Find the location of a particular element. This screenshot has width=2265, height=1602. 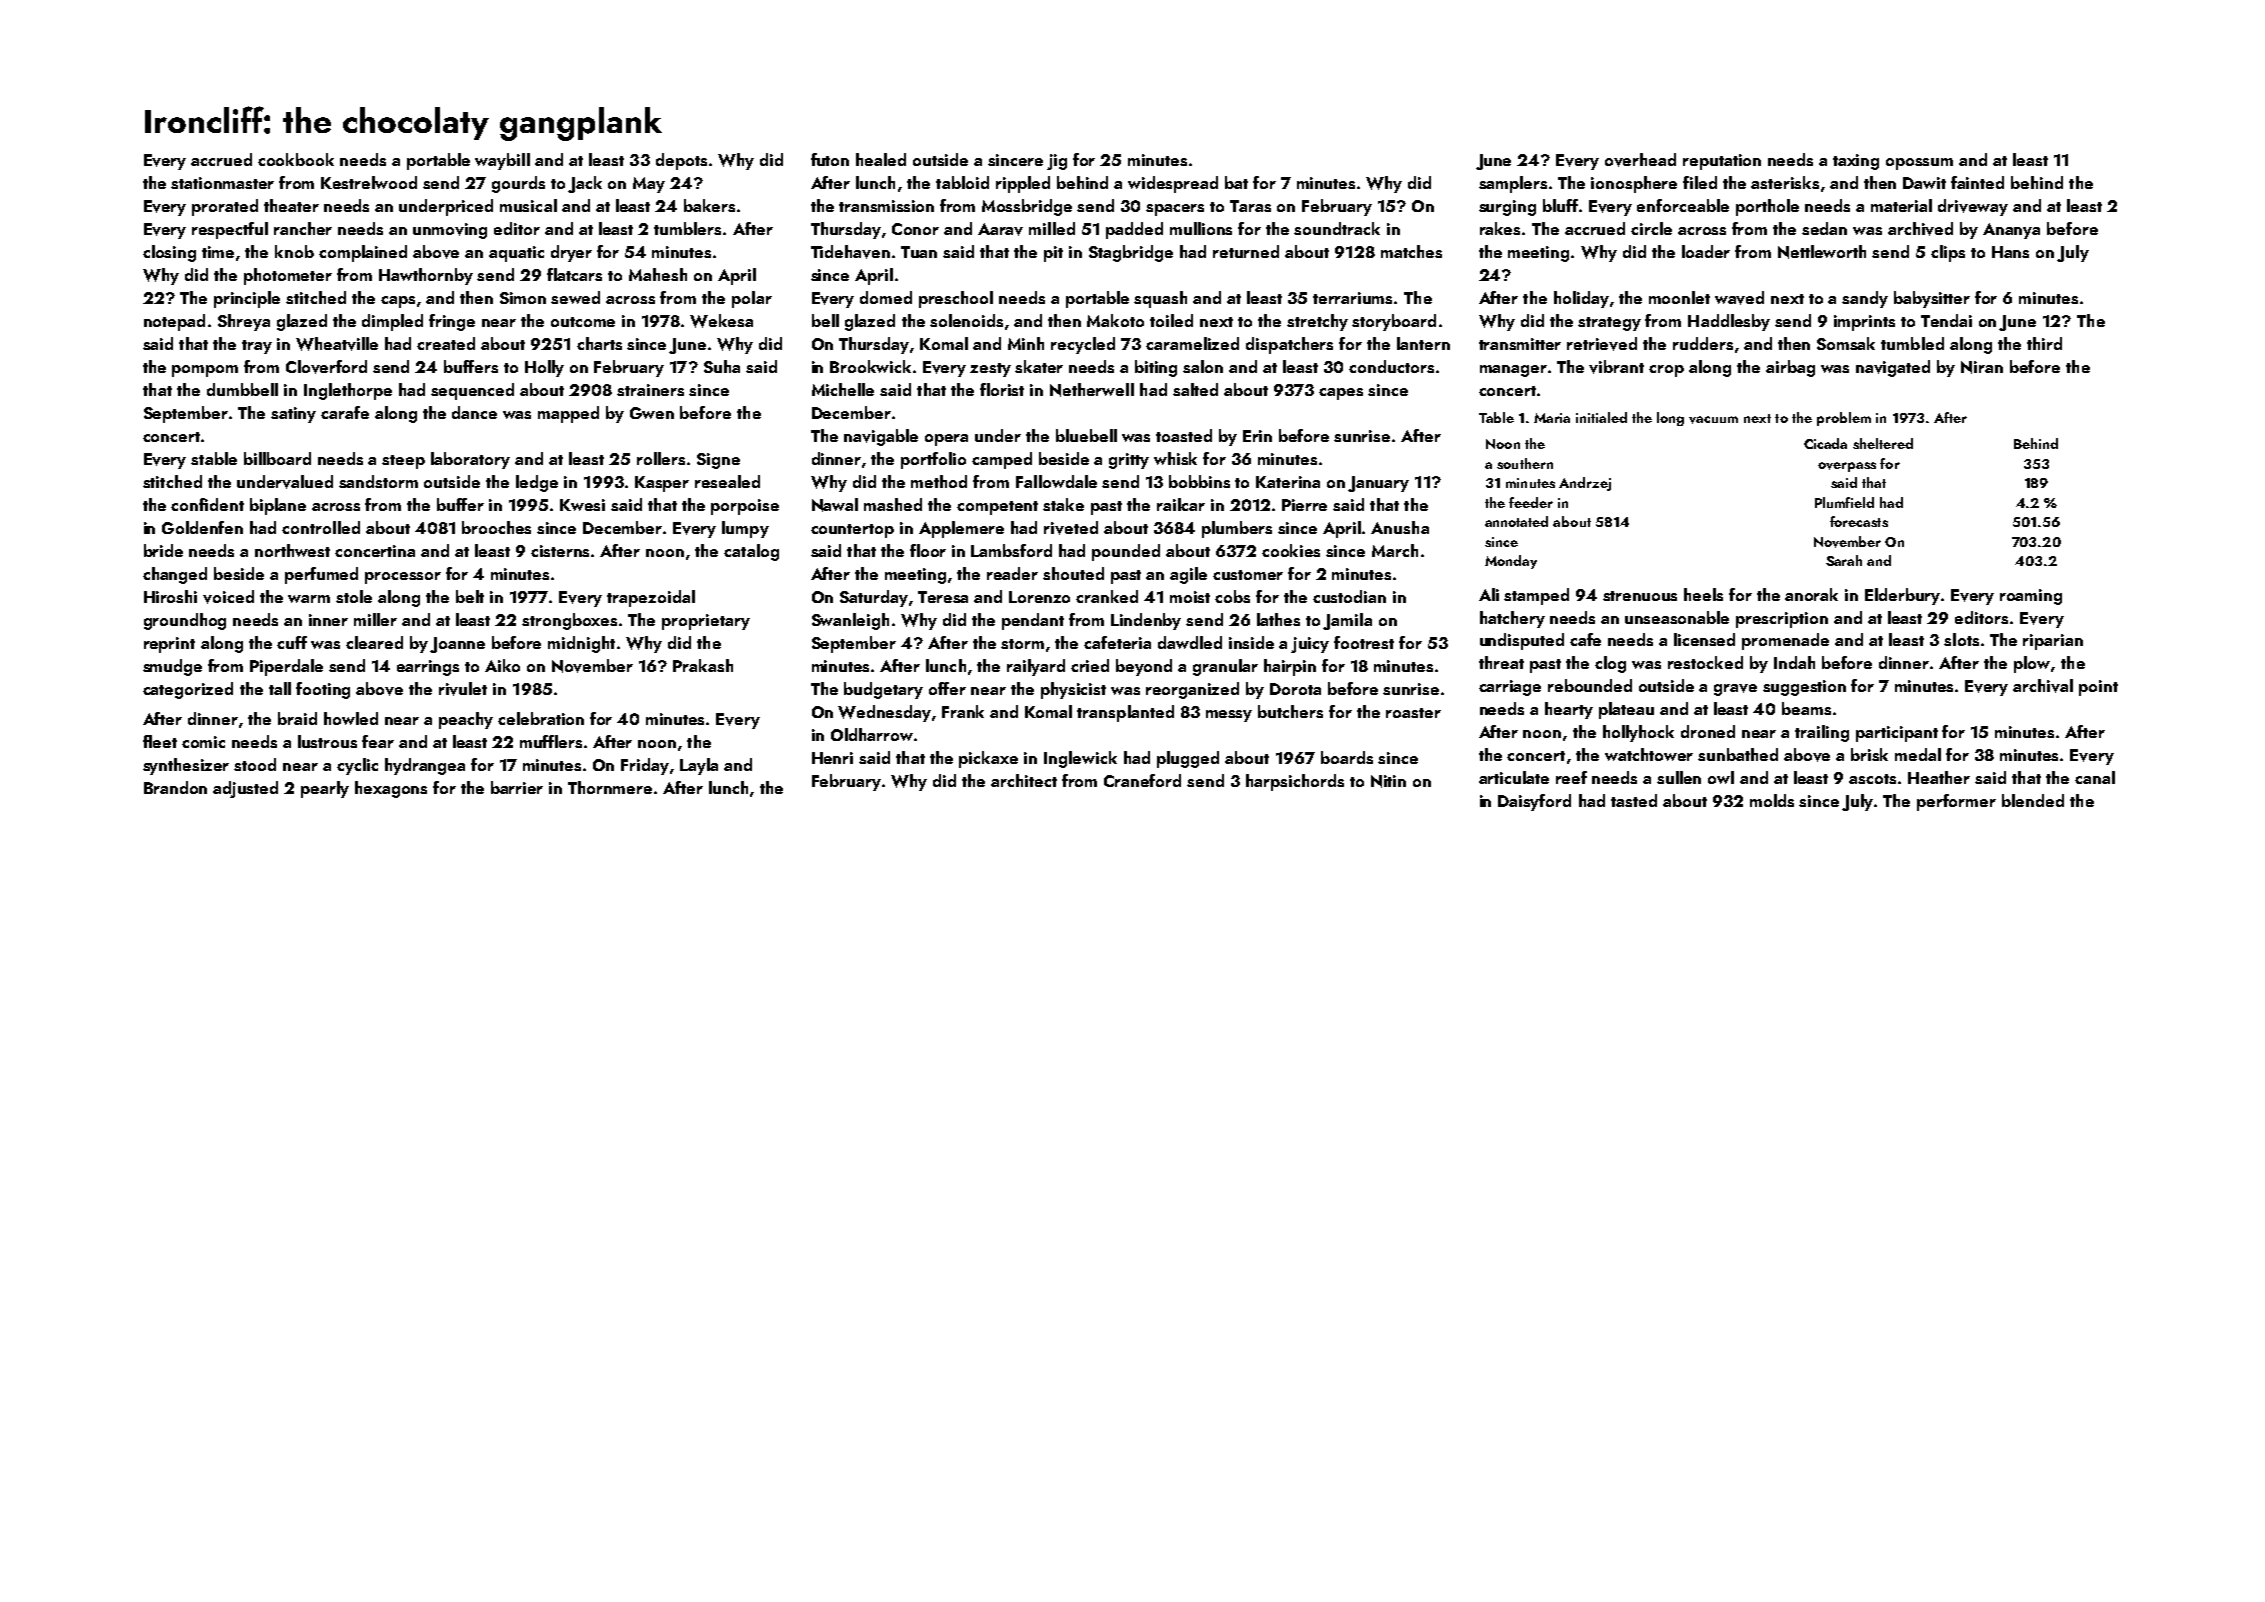

sheltered is located at coordinates (1883, 443).
